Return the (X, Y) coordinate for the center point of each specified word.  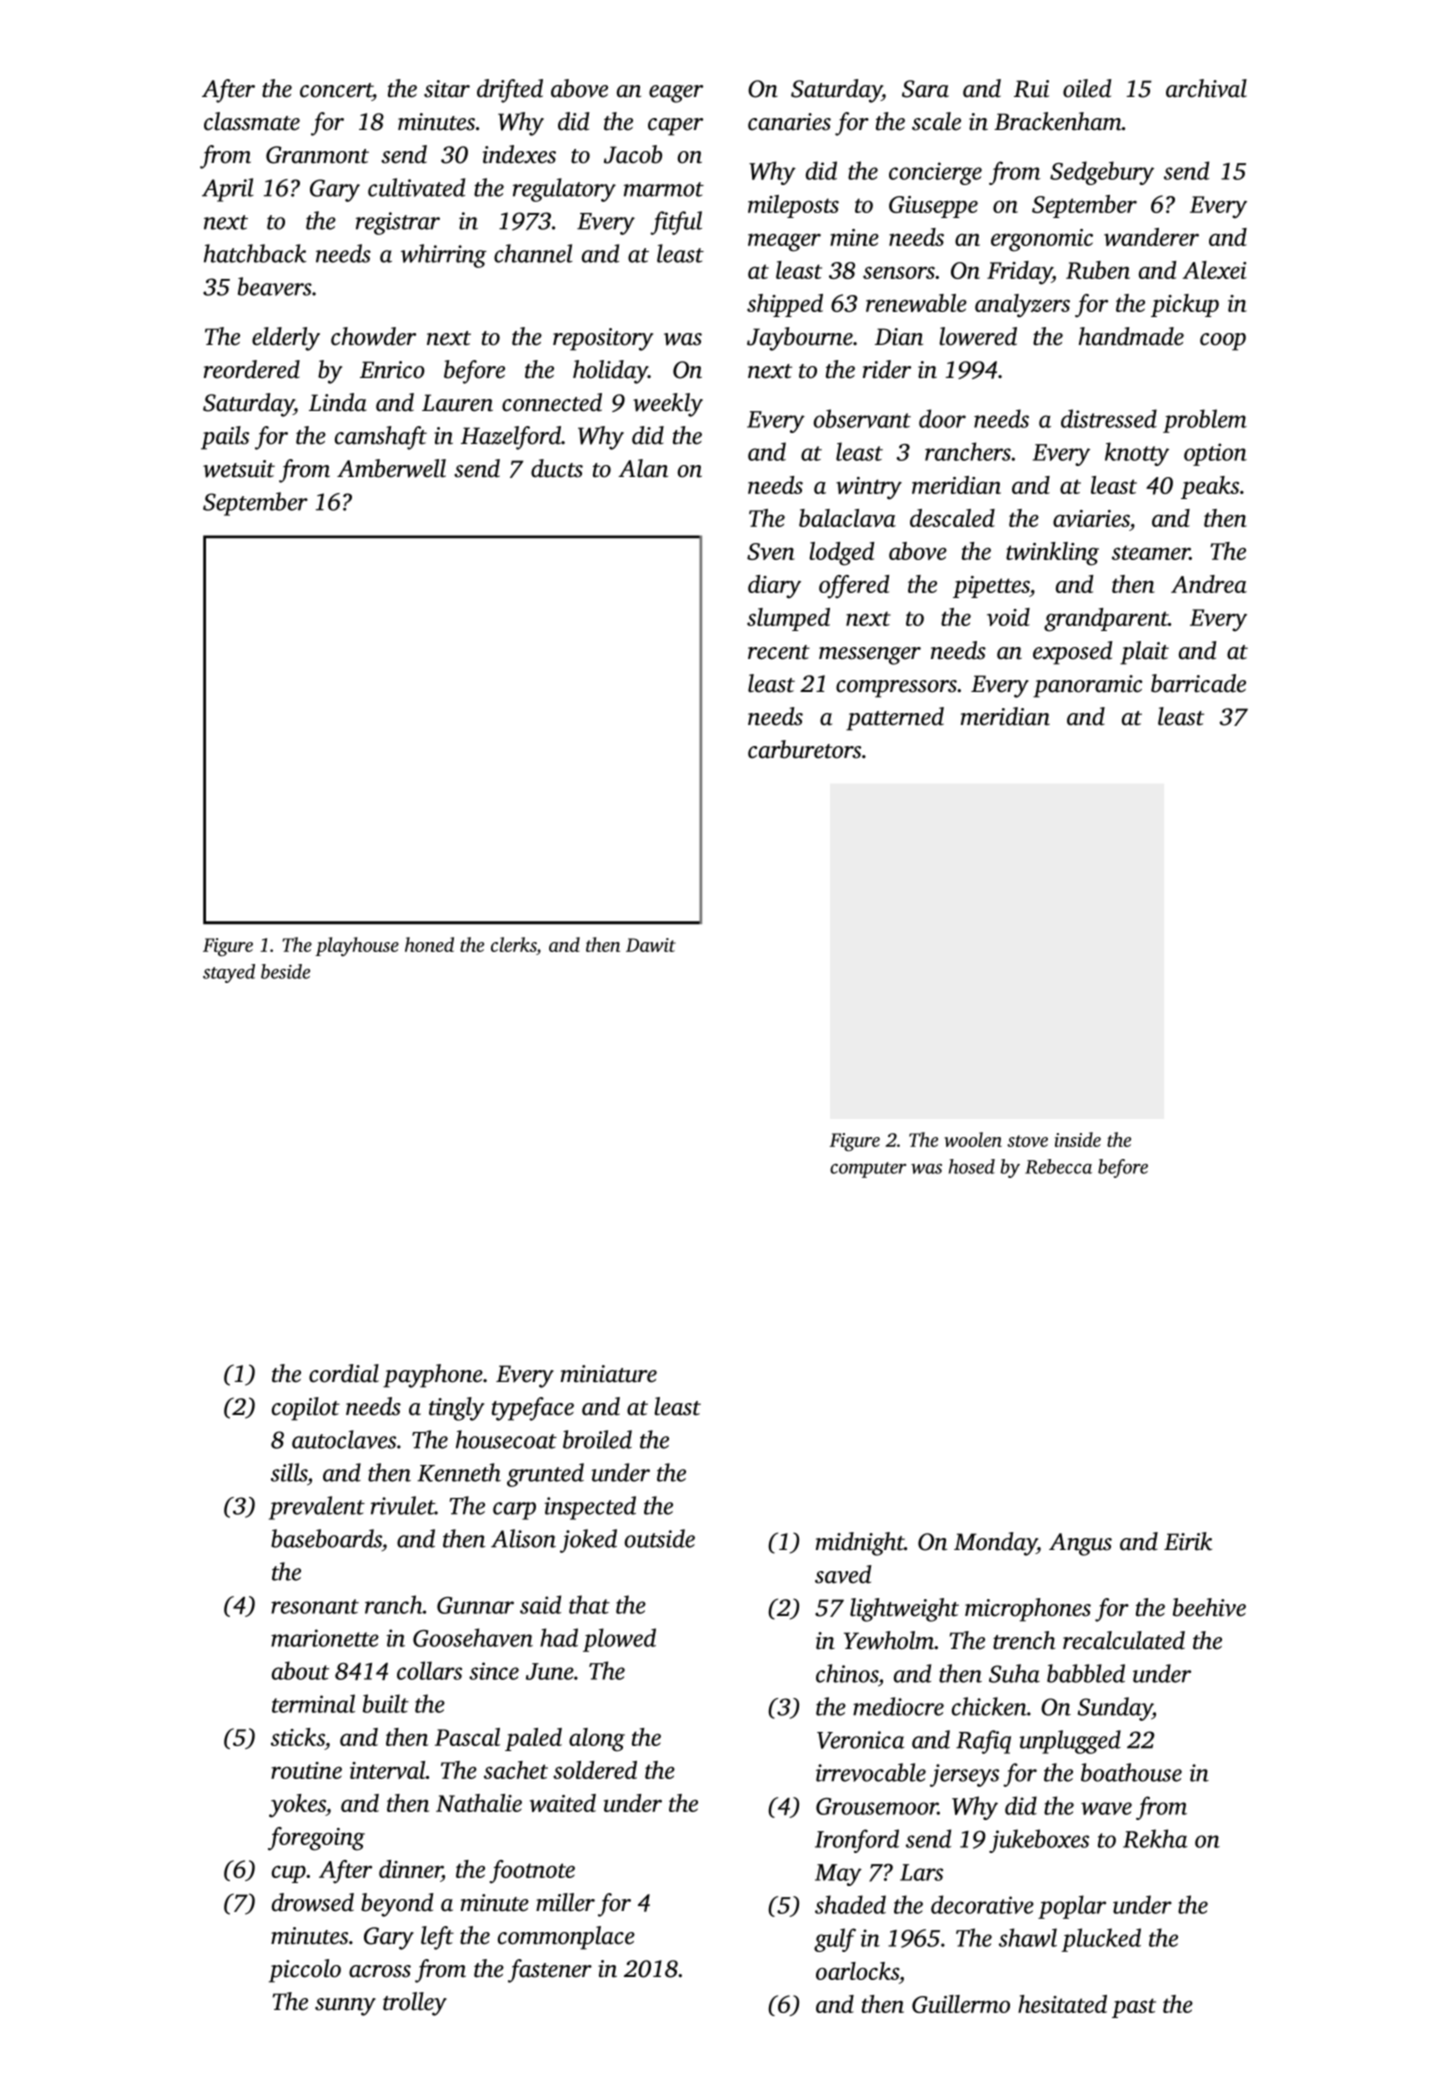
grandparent (1106, 620)
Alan (643, 468)
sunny (345, 2007)
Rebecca (1058, 1166)
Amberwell (391, 468)
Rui (1031, 89)
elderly (286, 339)
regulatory (564, 190)
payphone (433, 1376)
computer (868, 1170)
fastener (550, 1971)
